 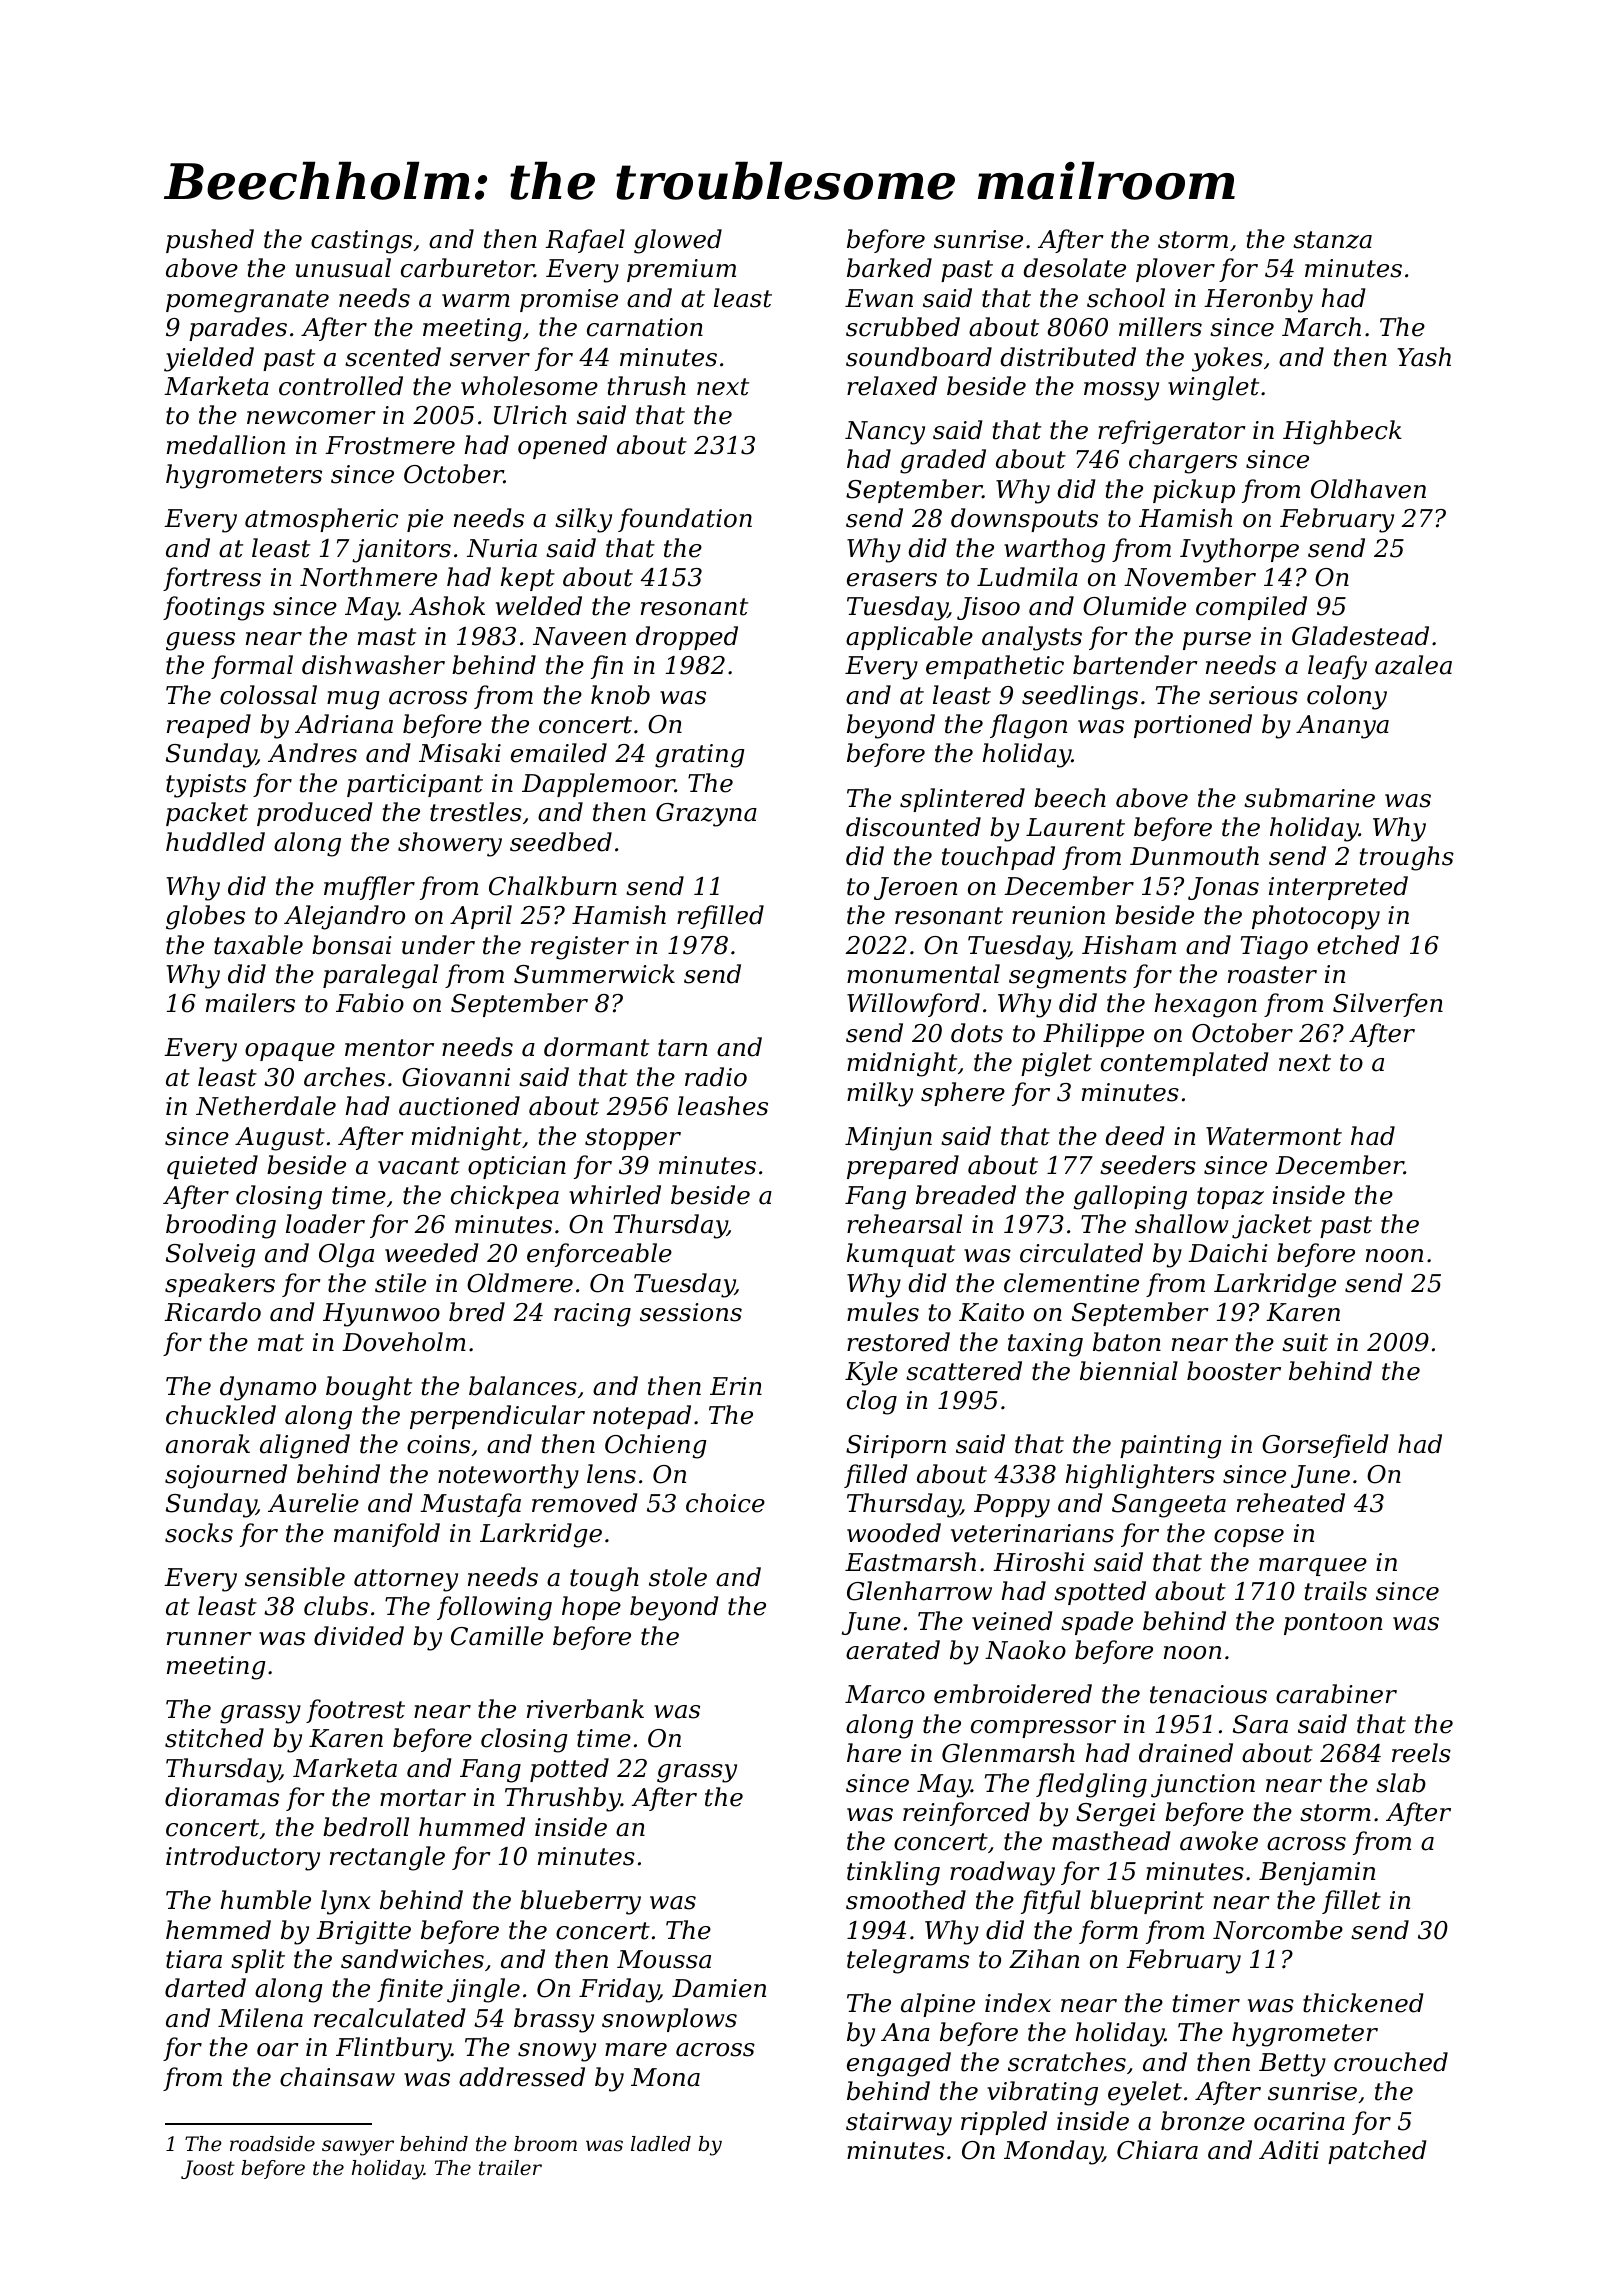 I want to click on reels, so click(x=1421, y=1753).
